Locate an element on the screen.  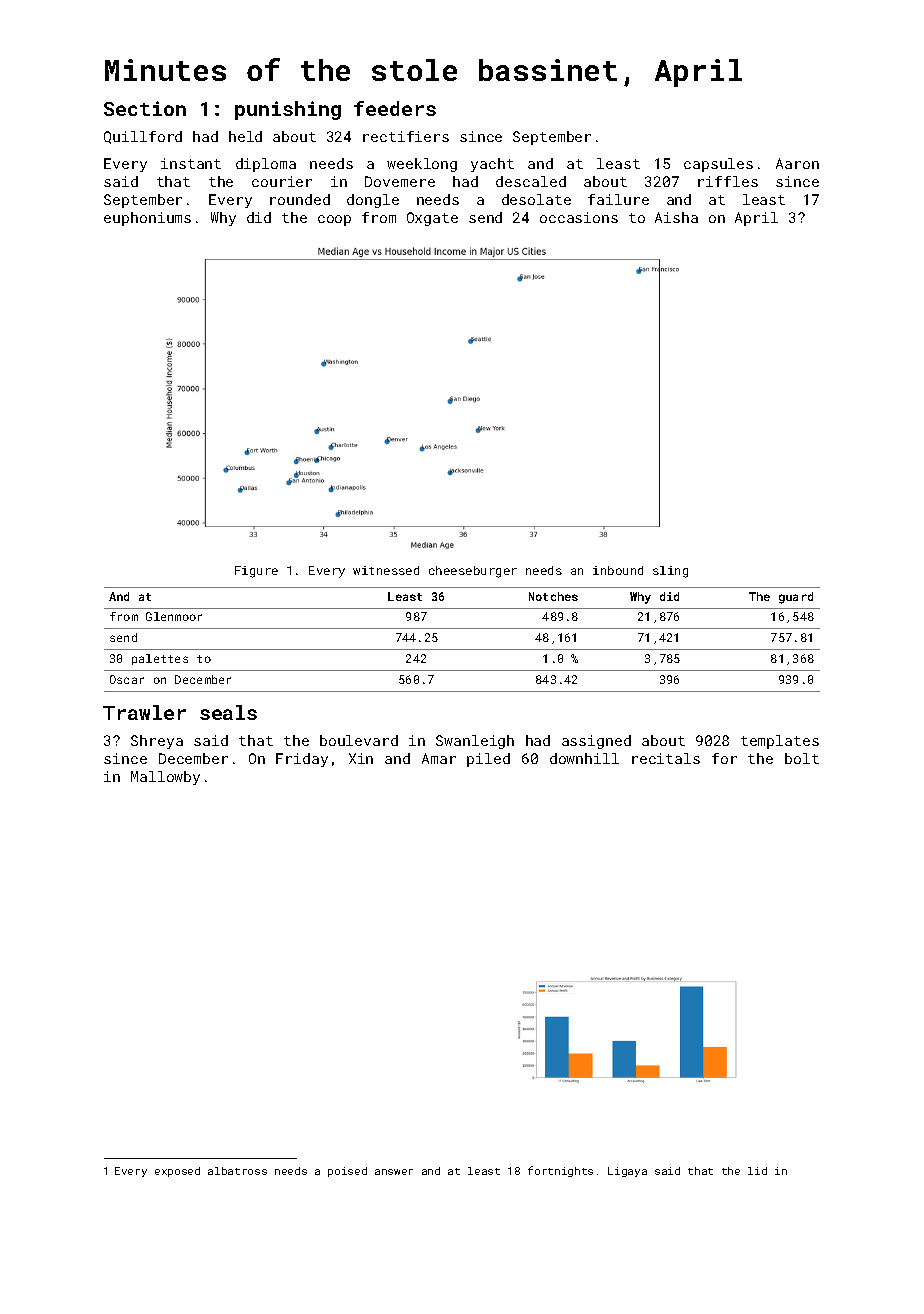
Oxgate is located at coordinates (432, 219).
